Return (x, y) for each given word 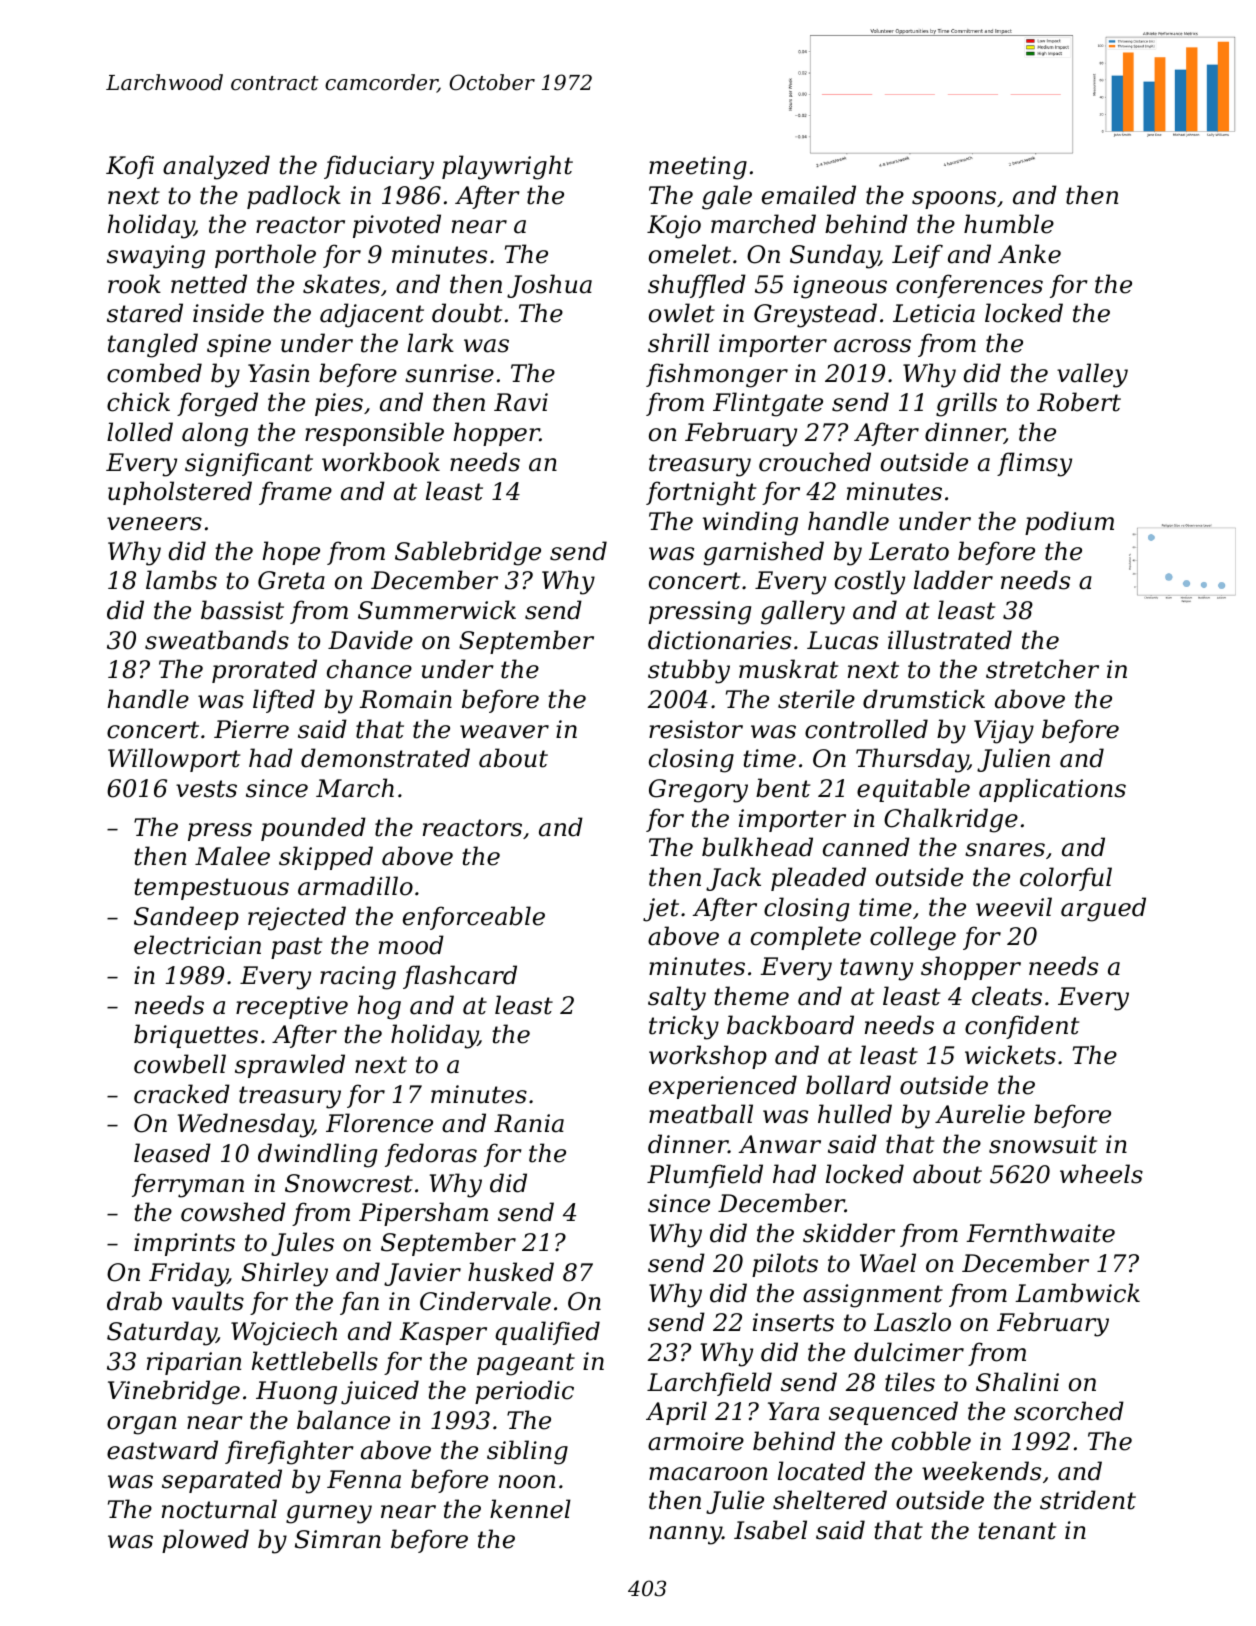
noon (527, 1482)
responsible (374, 434)
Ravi (521, 402)
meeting (698, 168)
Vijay (1004, 732)
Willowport (174, 760)
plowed (205, 1541)
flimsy (1034, 464)
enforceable (474, 918)
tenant (1017, 1531)
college (913, 938)
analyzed (216, 167)
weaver (504, 732)
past (296, 948)
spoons (954, 200)
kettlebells (315, 1361)
